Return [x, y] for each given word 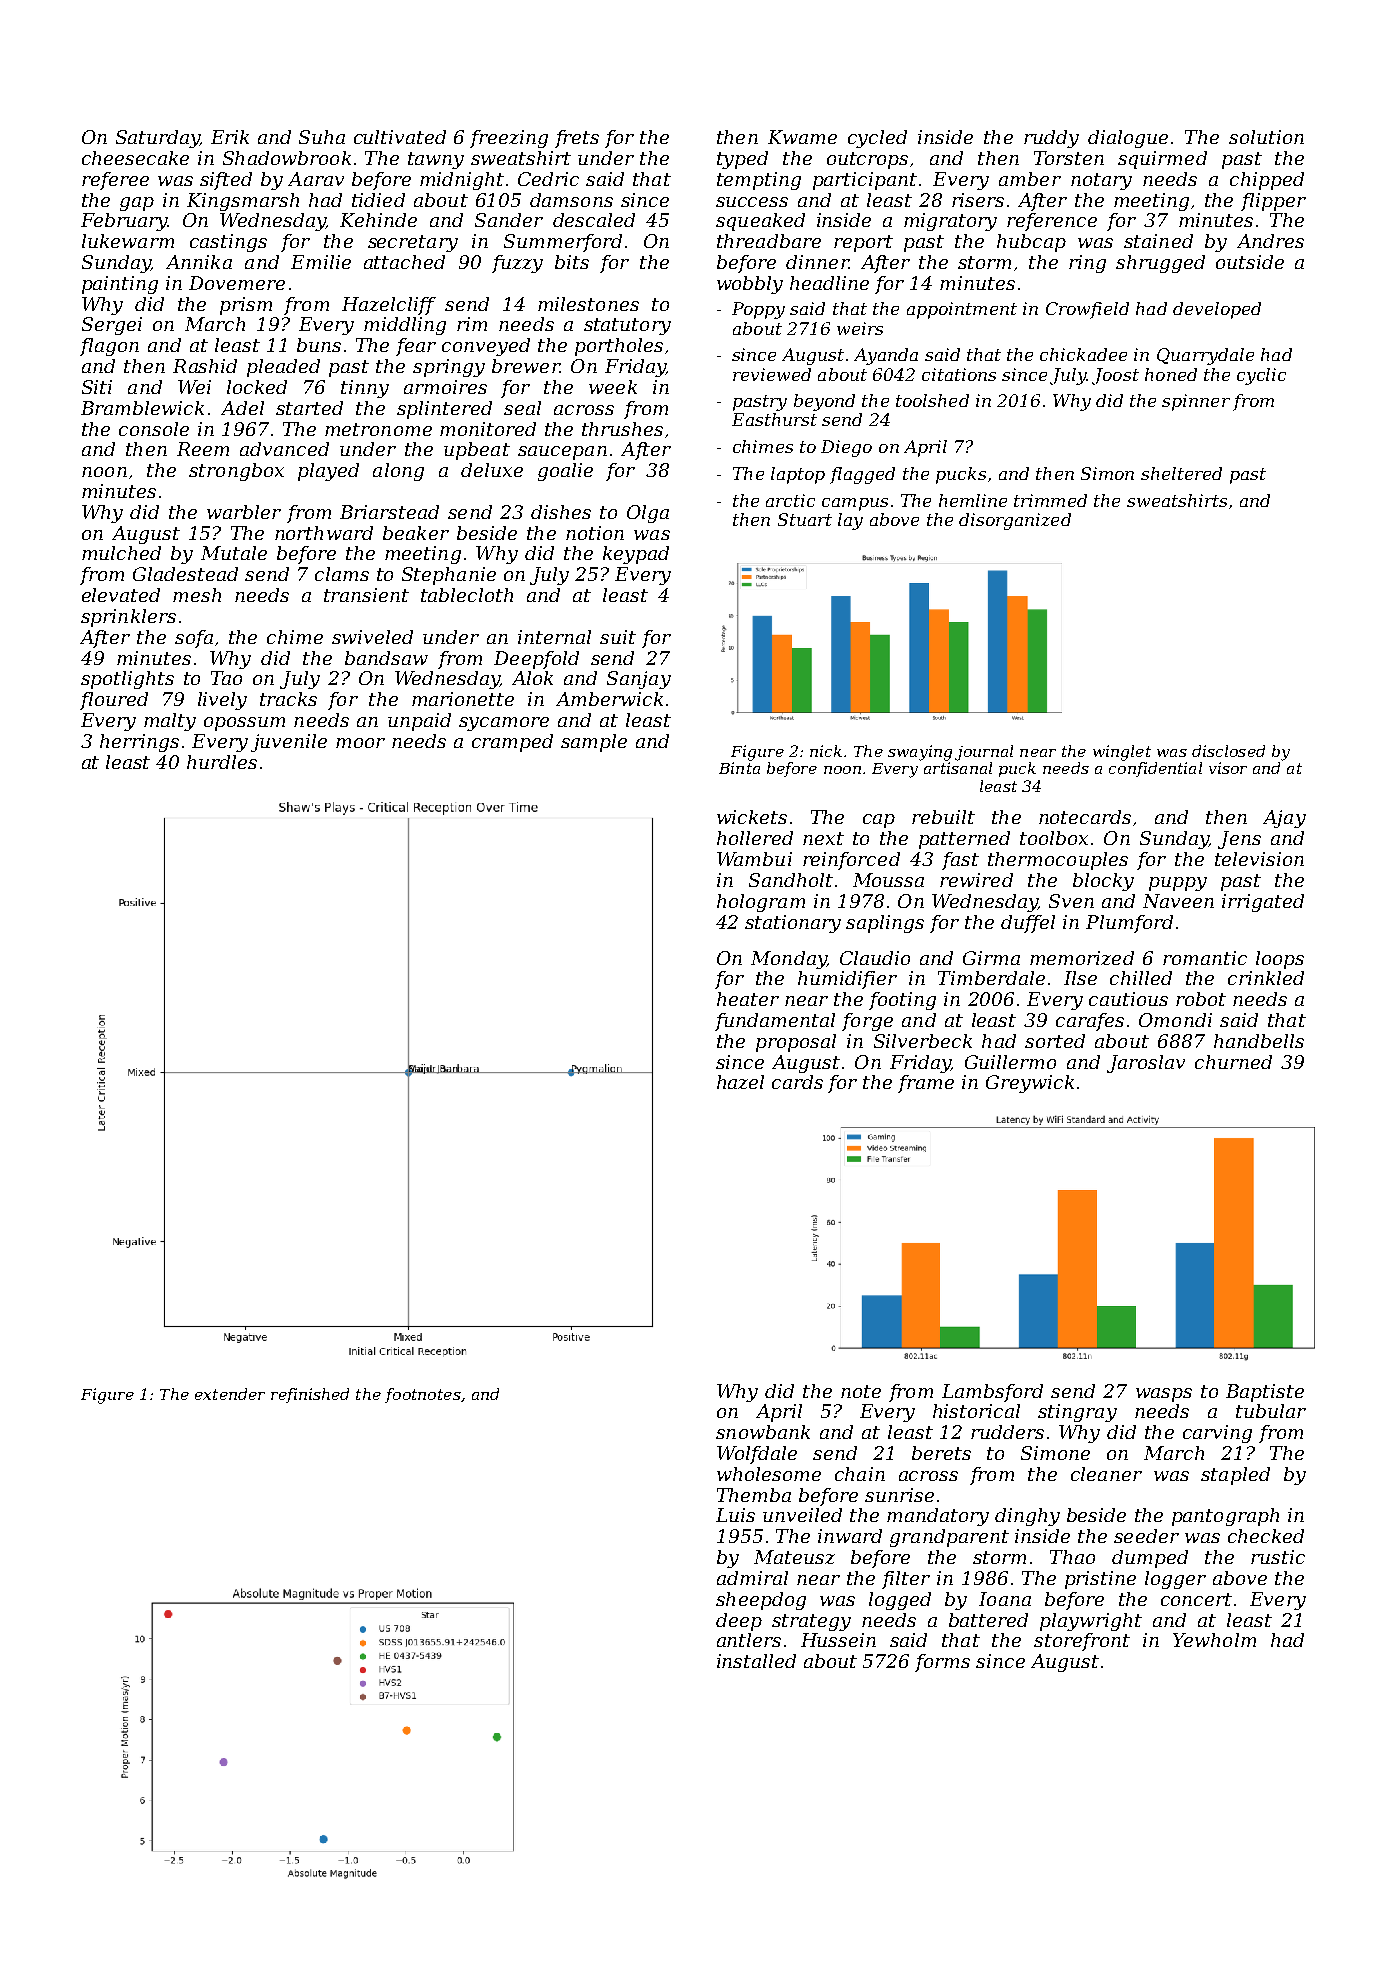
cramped [512, 743]
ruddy [1051, 139]
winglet [1122, 753]
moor [360, 743]
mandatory [938, 1517]
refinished [310, 1395]
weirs [860, 328]
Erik [230, 137]
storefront [1082, 1642]
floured [114, 701]
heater [748, 999]
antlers [749, 1640]
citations [959, 374]
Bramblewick [142, 408]
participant [865, 181]
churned [1233, 1062]
